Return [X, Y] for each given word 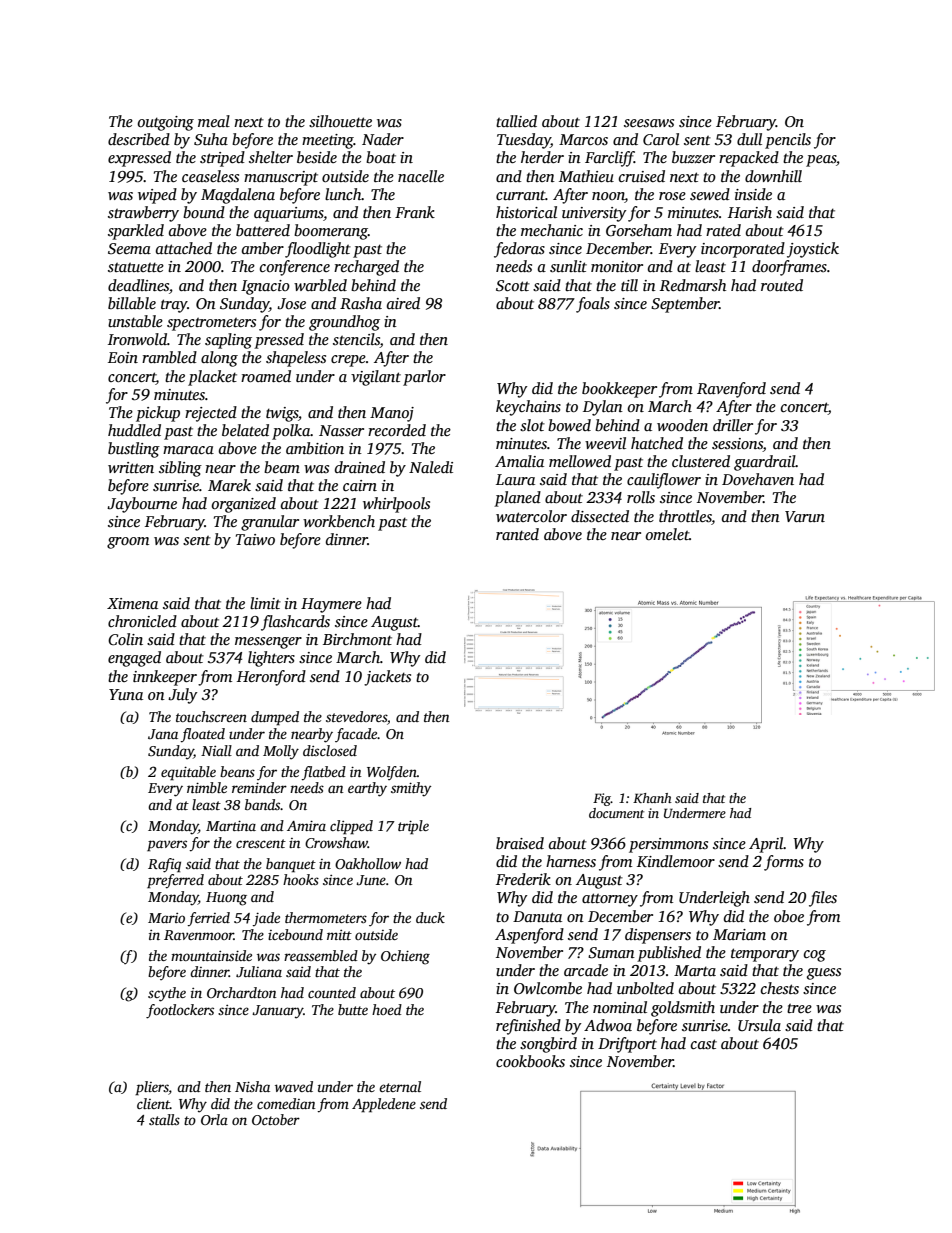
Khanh [652, 798]
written [131, 467]
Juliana [259, 971]
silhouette [340, 121]
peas [821, 161]
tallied [516, 121]
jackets [387, 678]
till [629, 285]
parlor [424, 378]
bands [263, 804]
